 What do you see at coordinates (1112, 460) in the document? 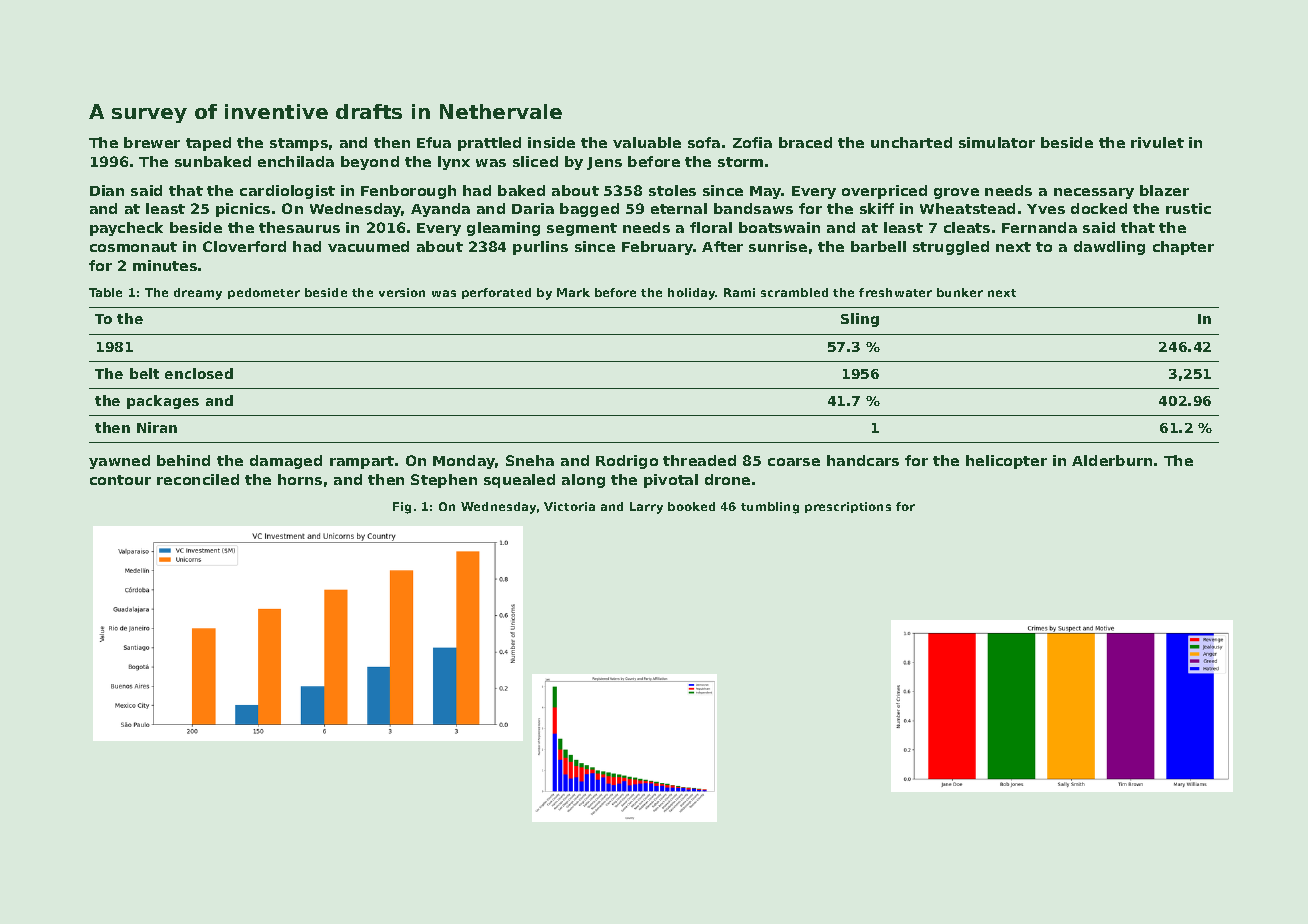
I see `Alderburn` at bounding box center [1112, 460].
